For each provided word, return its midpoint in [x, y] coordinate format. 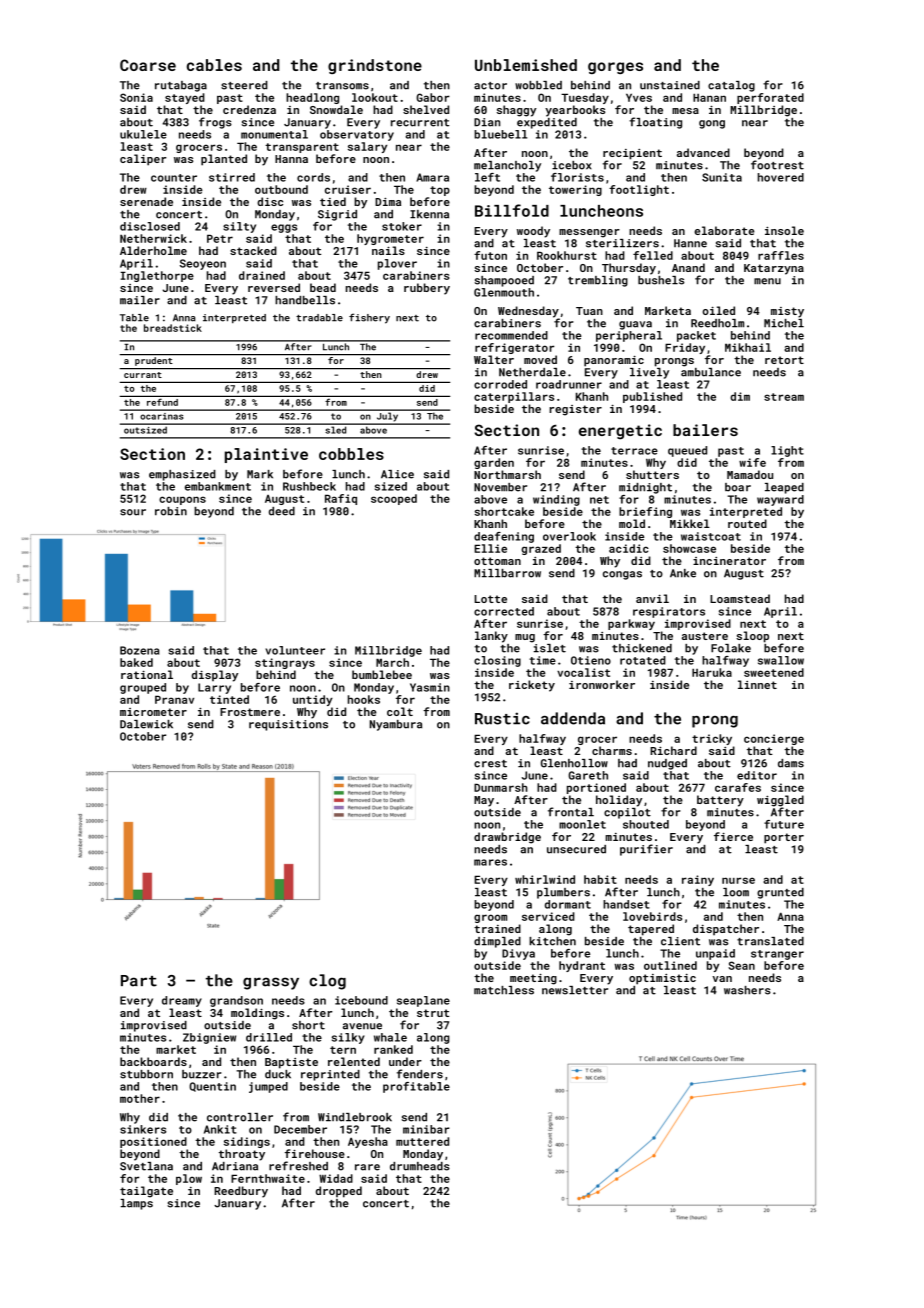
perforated [770, 98]
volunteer [295, 650]
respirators [669, 612]
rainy [698, 880]
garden [494, 463]
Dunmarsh [501, 787]
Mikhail [748, 347]
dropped [339, 1192]
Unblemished [526, 65]
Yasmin [430, 687]
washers [747, 990]
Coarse [148, 65]
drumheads [420, 1166]
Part [139, 981]
